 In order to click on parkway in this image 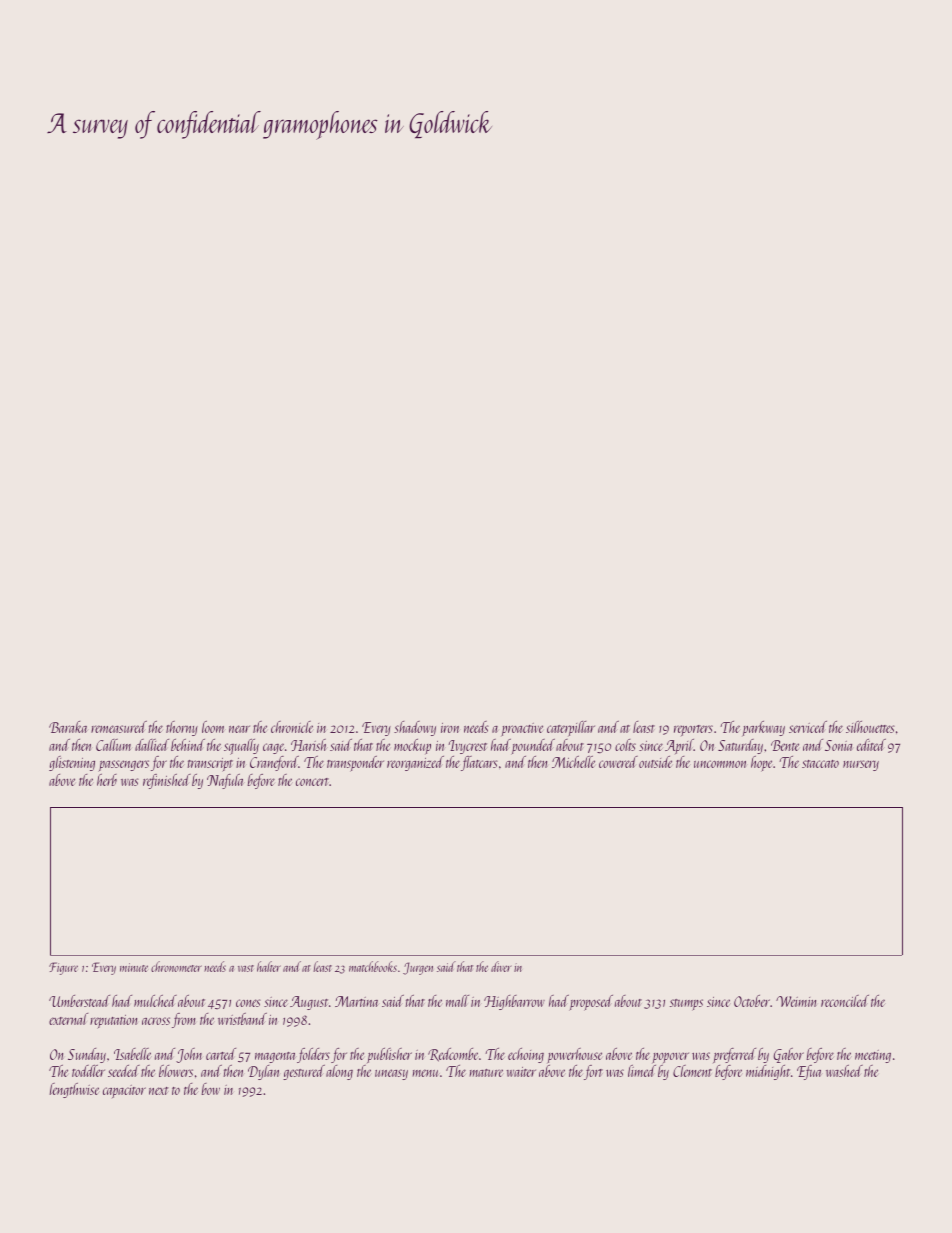, I will do `click(764, 728)`.
